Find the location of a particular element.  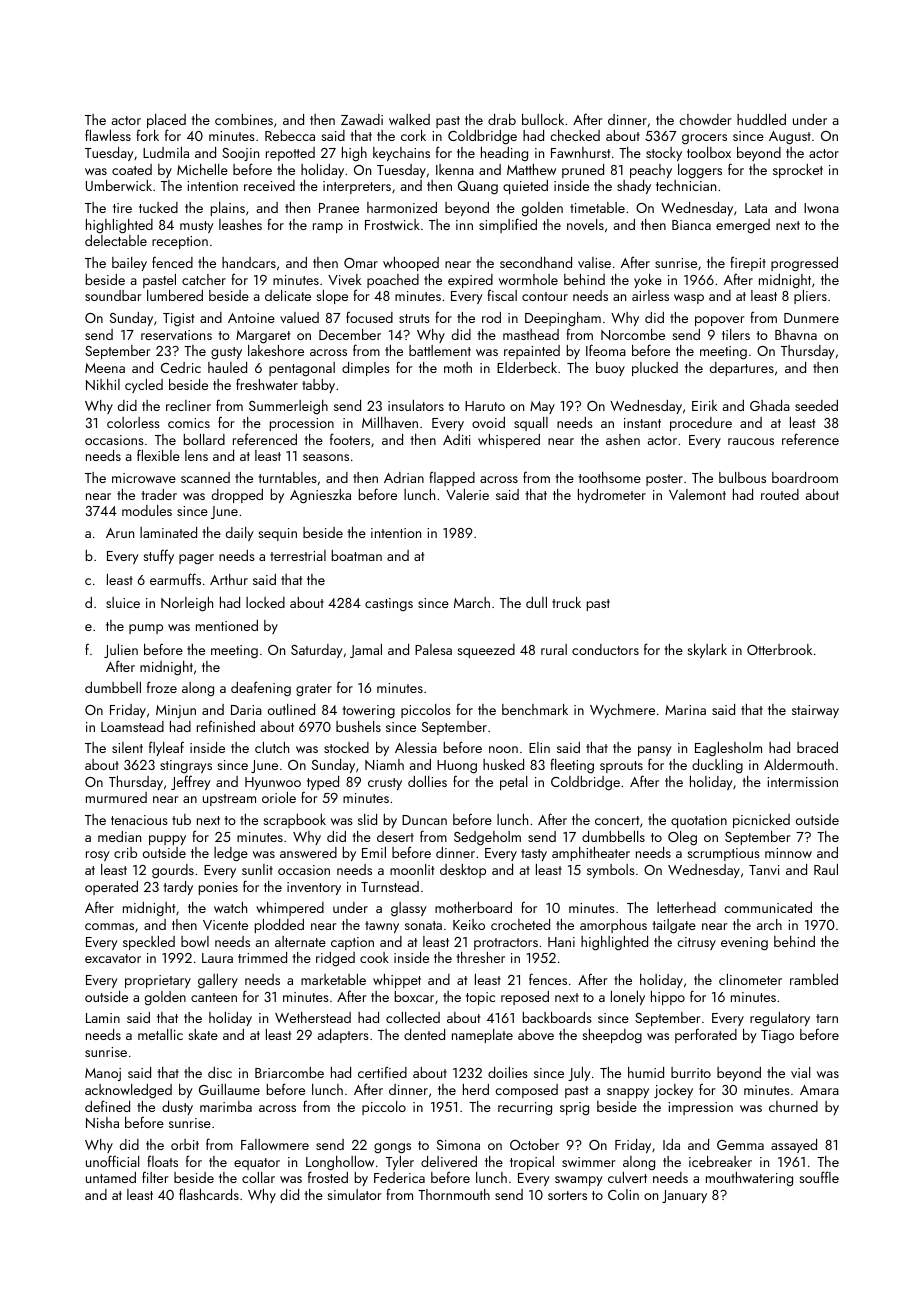

simulator is located at coordinates (354, 1194).
